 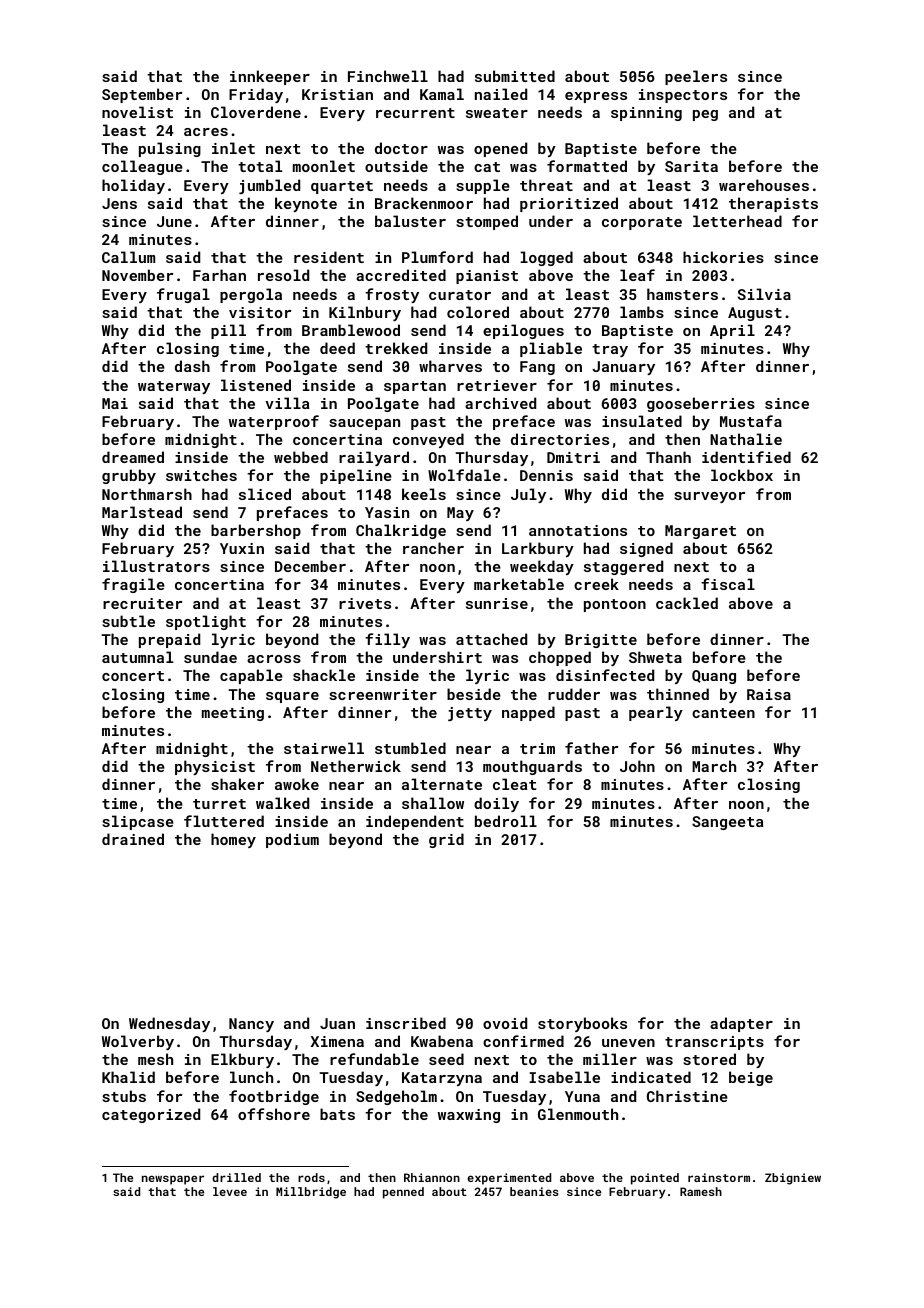 I want to click on fiscal, so click(x=728, y=584).
